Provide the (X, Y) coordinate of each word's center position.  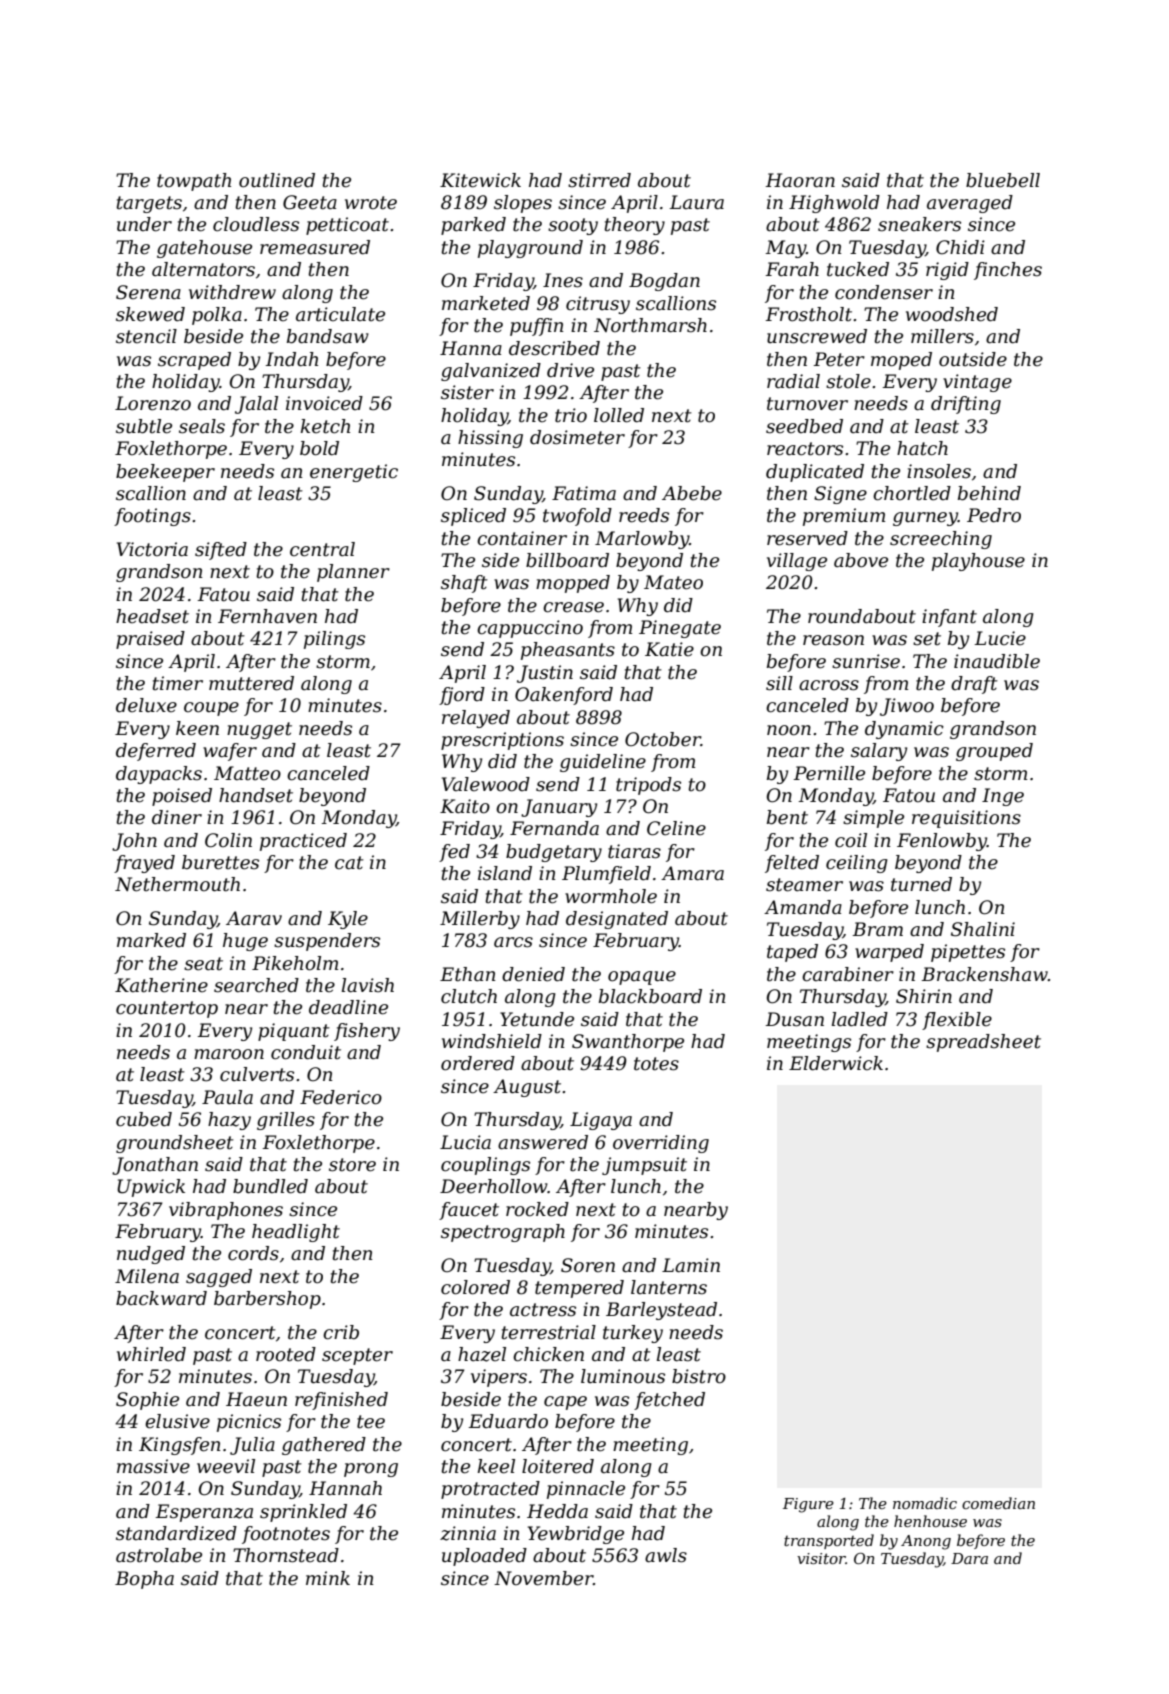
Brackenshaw (984, 974)
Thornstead (286, 1555)
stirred (599, 180)
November (543, 1578)
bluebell (1003, 180)
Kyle (348, 920)
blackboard (650, 996)
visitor (821, 1558)
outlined (277, 180)
